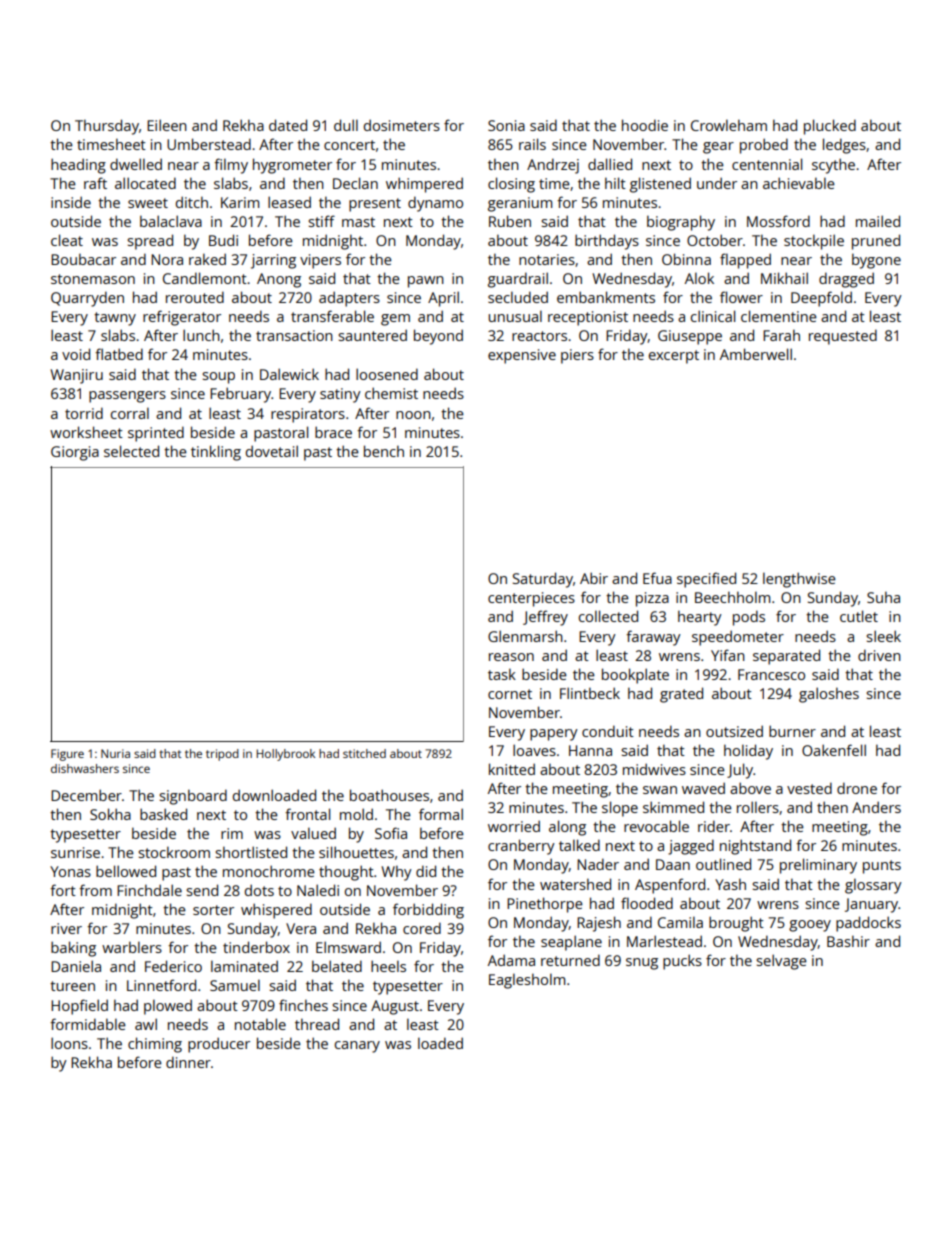 The height and width of the document is (1233, 952). Describe the element at coordinates (188, 1062) in the document. I see `dinner` at that location.
